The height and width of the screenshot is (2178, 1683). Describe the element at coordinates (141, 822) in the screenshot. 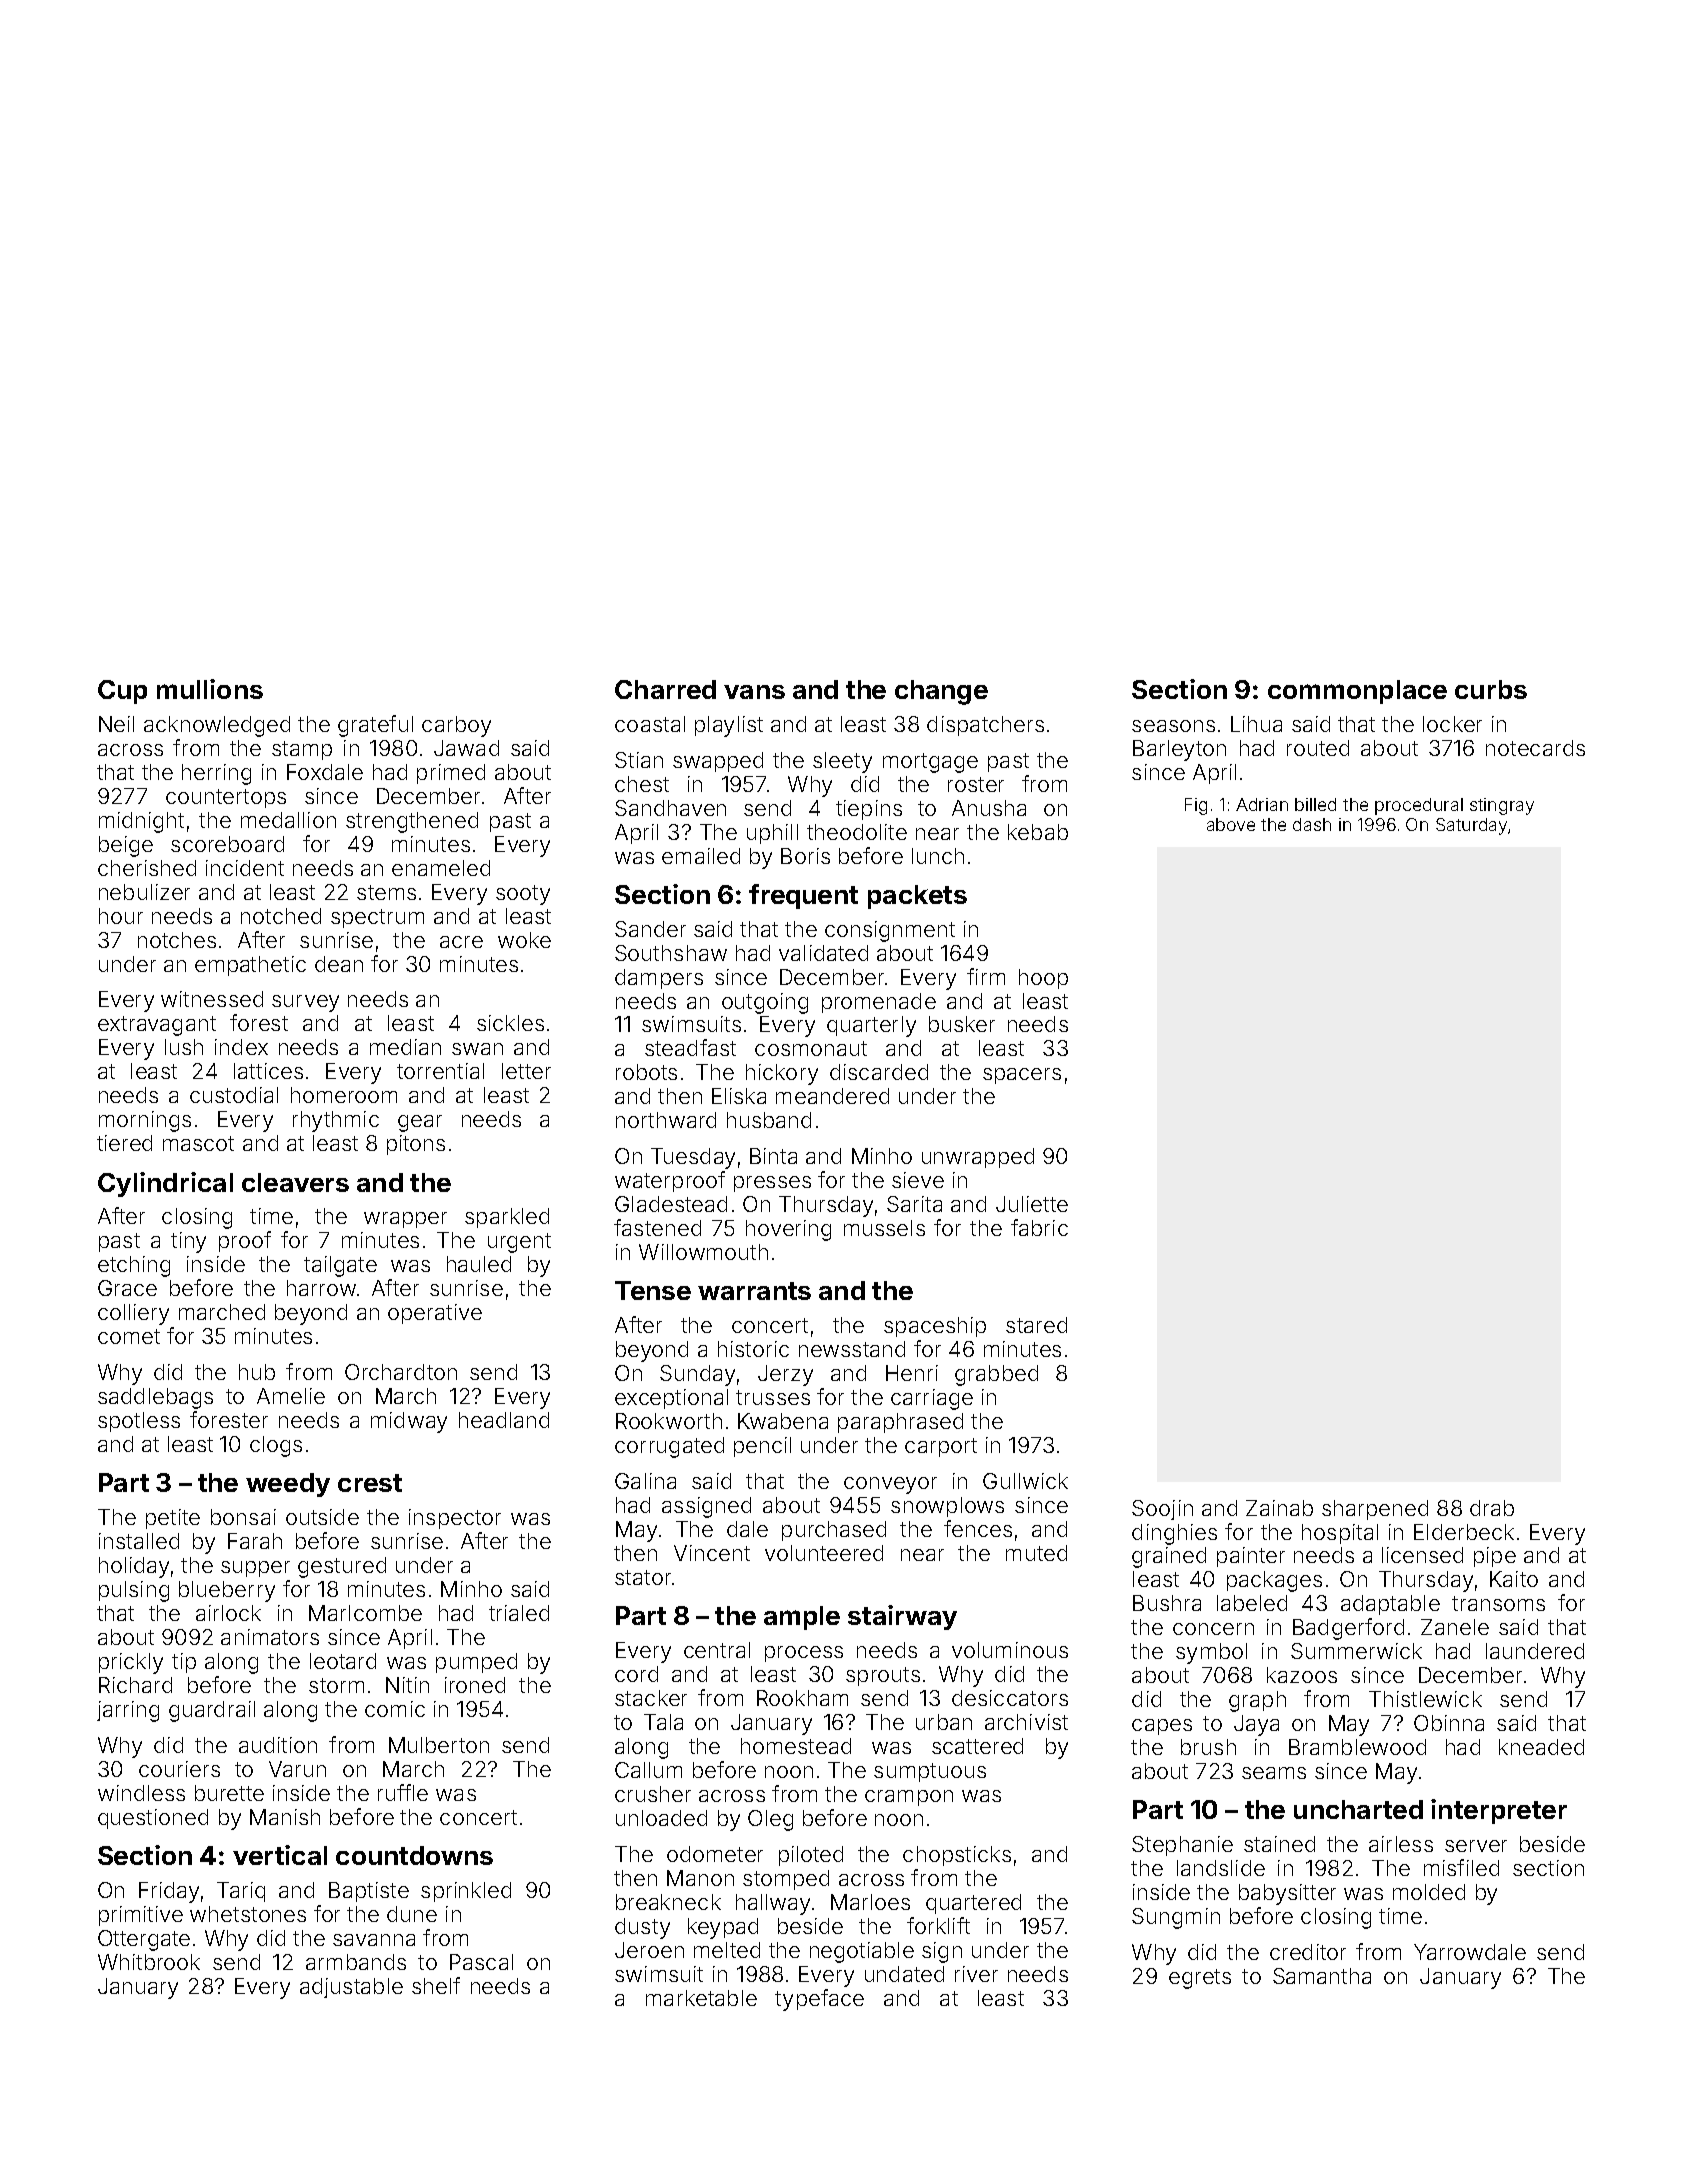

I see `midnight` at that location.
